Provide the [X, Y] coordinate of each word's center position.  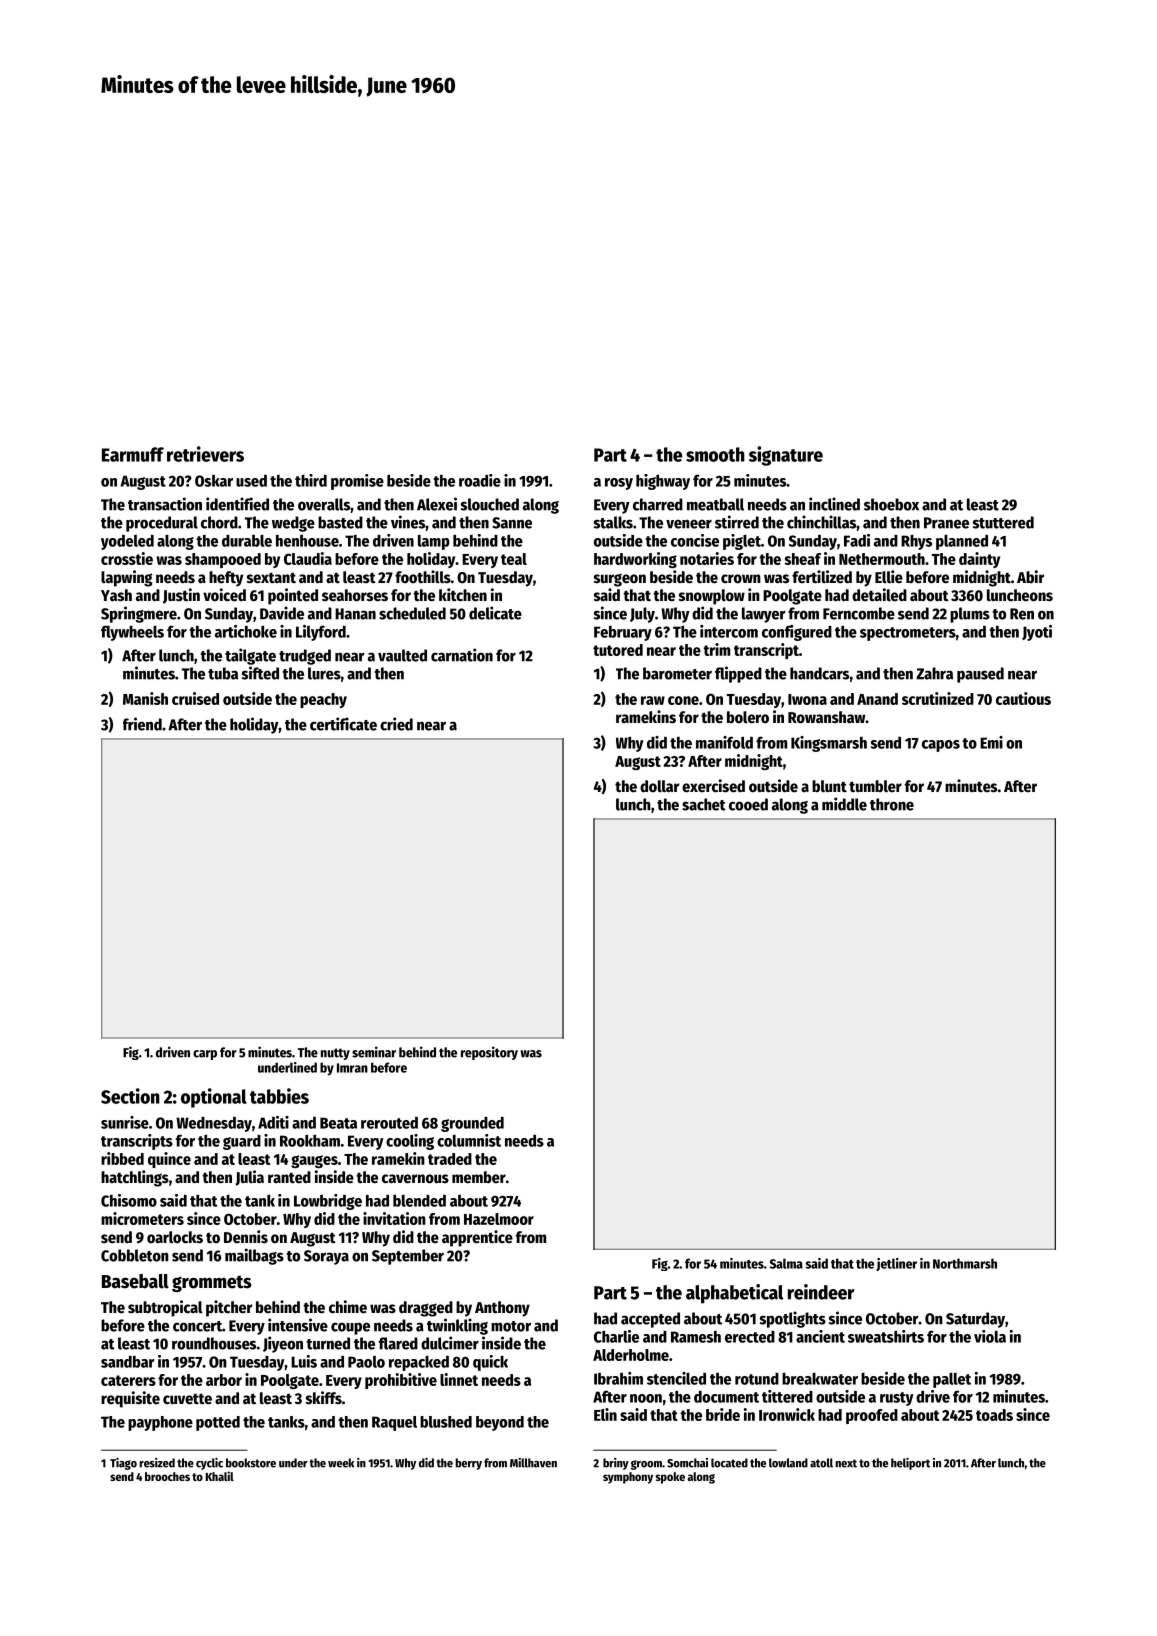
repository [489, 1053]
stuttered [1003, 522]
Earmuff [133, 454]
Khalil [220, 1476]
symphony [628, 1478]
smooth [715, 454]
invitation [394, 1218]
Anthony [502, 1309]
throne [892, 804]
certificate [343, 724]
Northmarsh [965, 1263]
